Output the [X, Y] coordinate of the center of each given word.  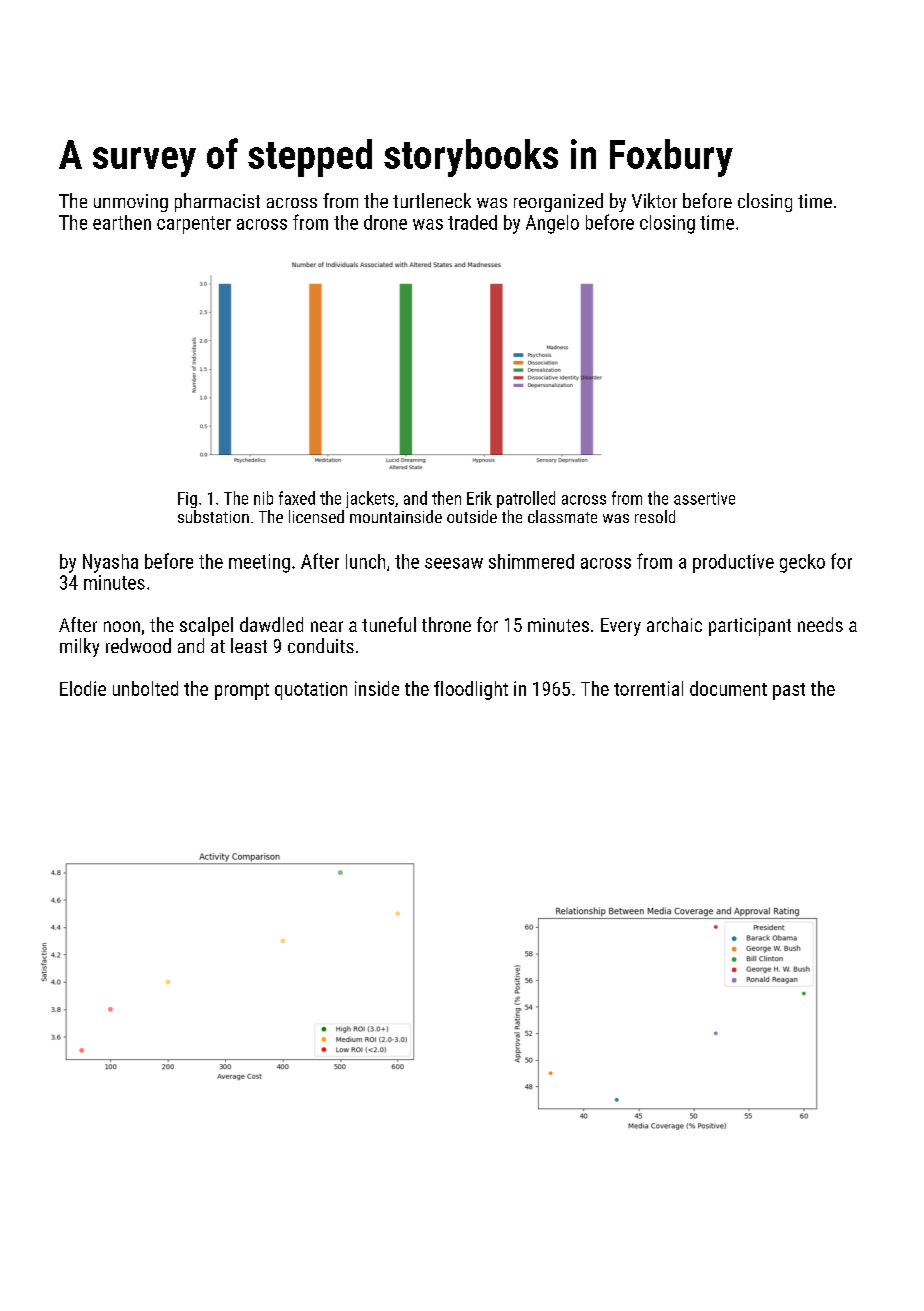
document [728, 688]
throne [446, 624]
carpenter [194, 225]
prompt [242, 691]
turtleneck [432, 200]
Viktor [654, 200]
